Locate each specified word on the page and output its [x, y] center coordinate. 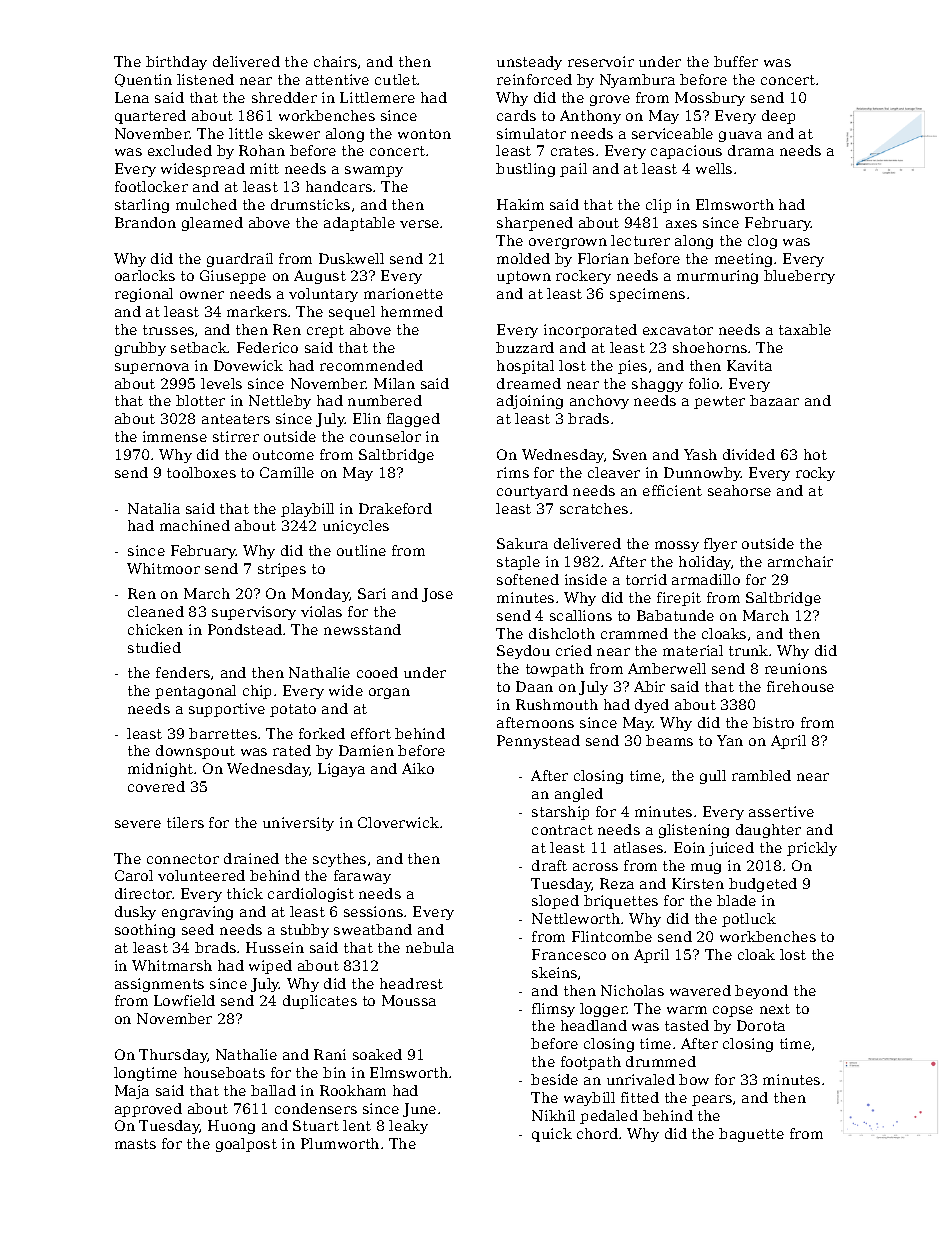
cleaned [156, 611]
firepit [679, 599]
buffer [736, 61]
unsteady [529, 63]
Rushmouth [557, 704]
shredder [284, 97]
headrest [411, 983]
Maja [132, 1092]
